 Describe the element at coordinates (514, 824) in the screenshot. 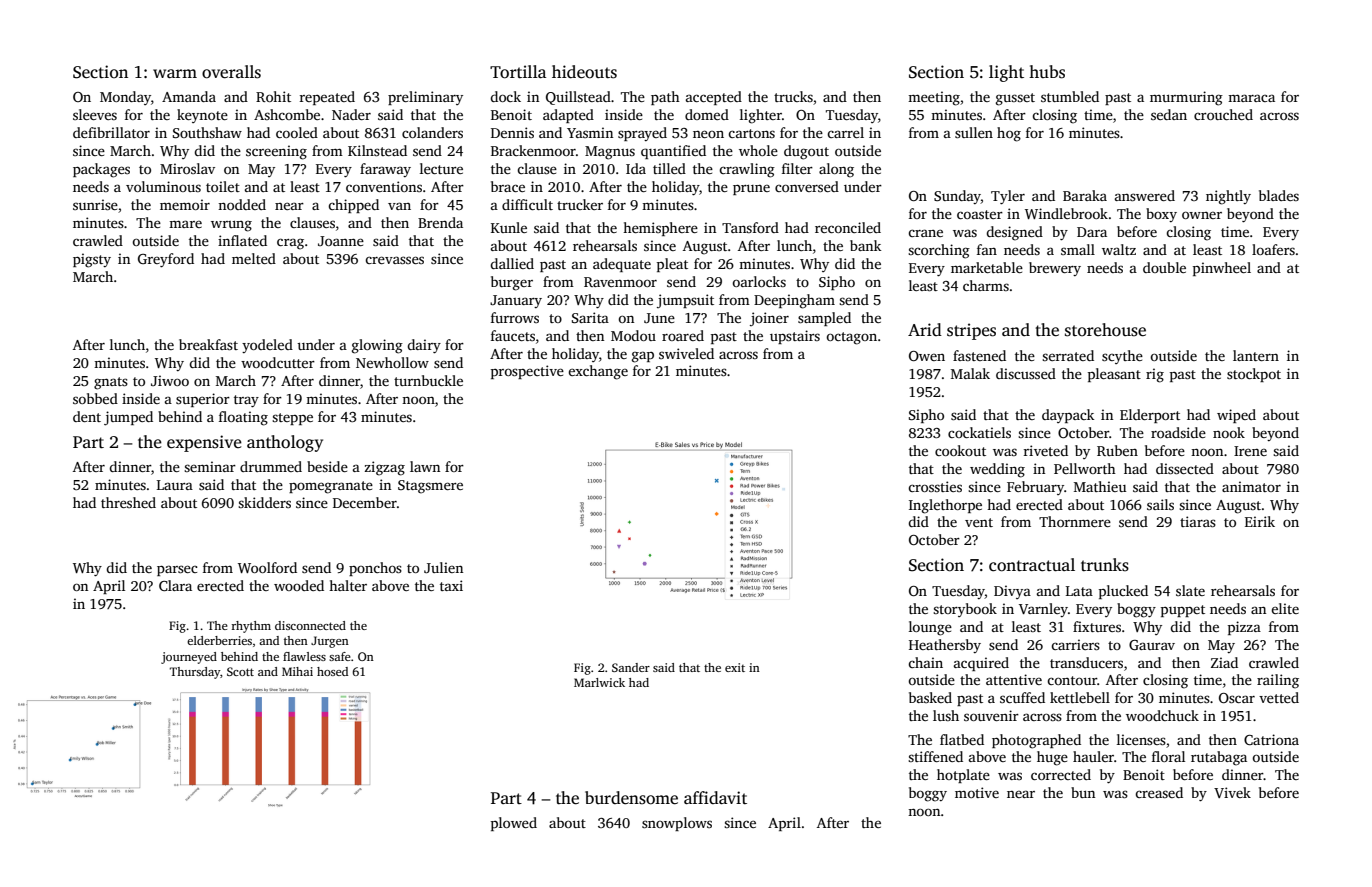

I see `plowed` at that location.
